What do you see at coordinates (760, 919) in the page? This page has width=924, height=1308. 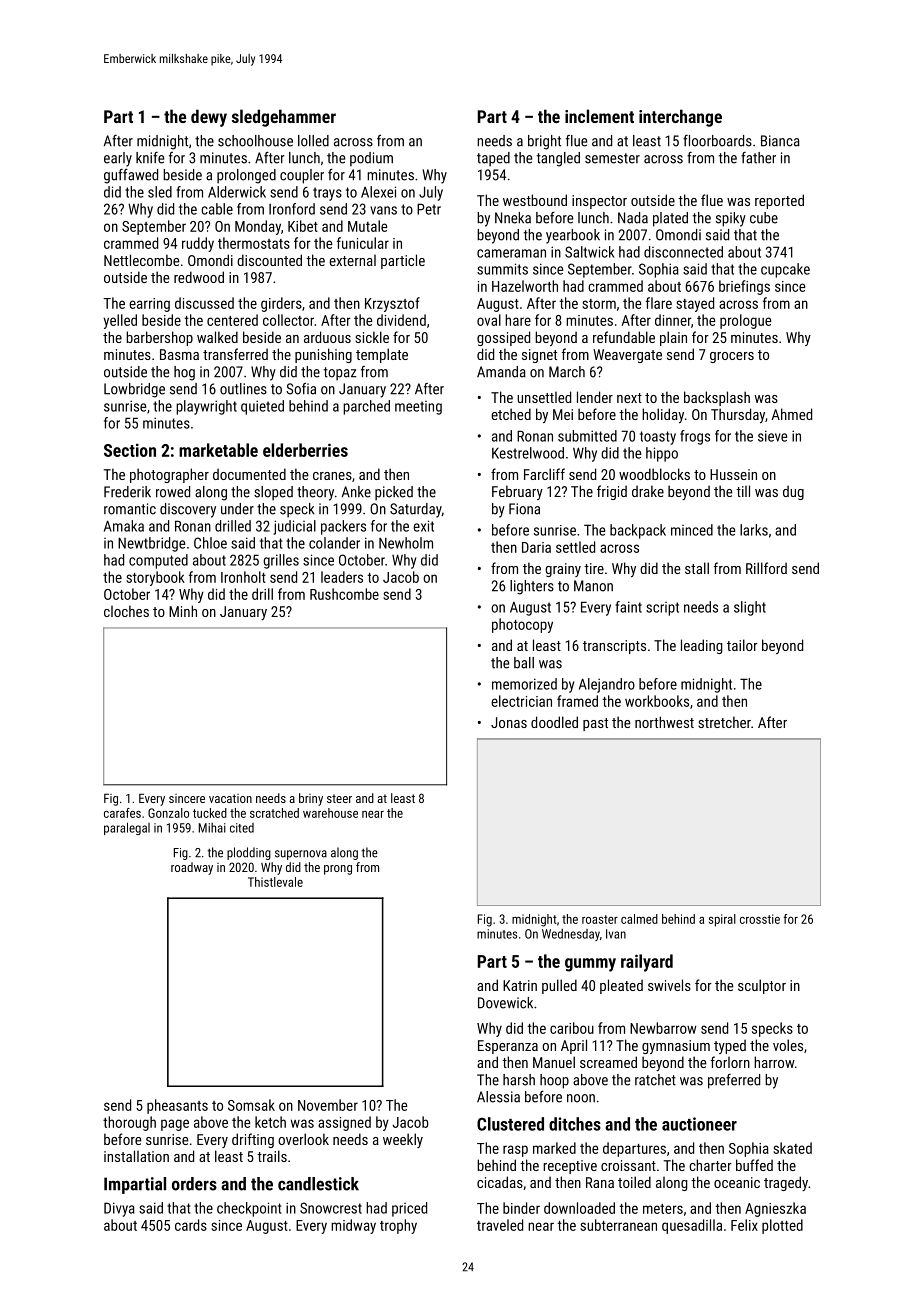 I see `crosstie` at bounding box center [760, 919].
